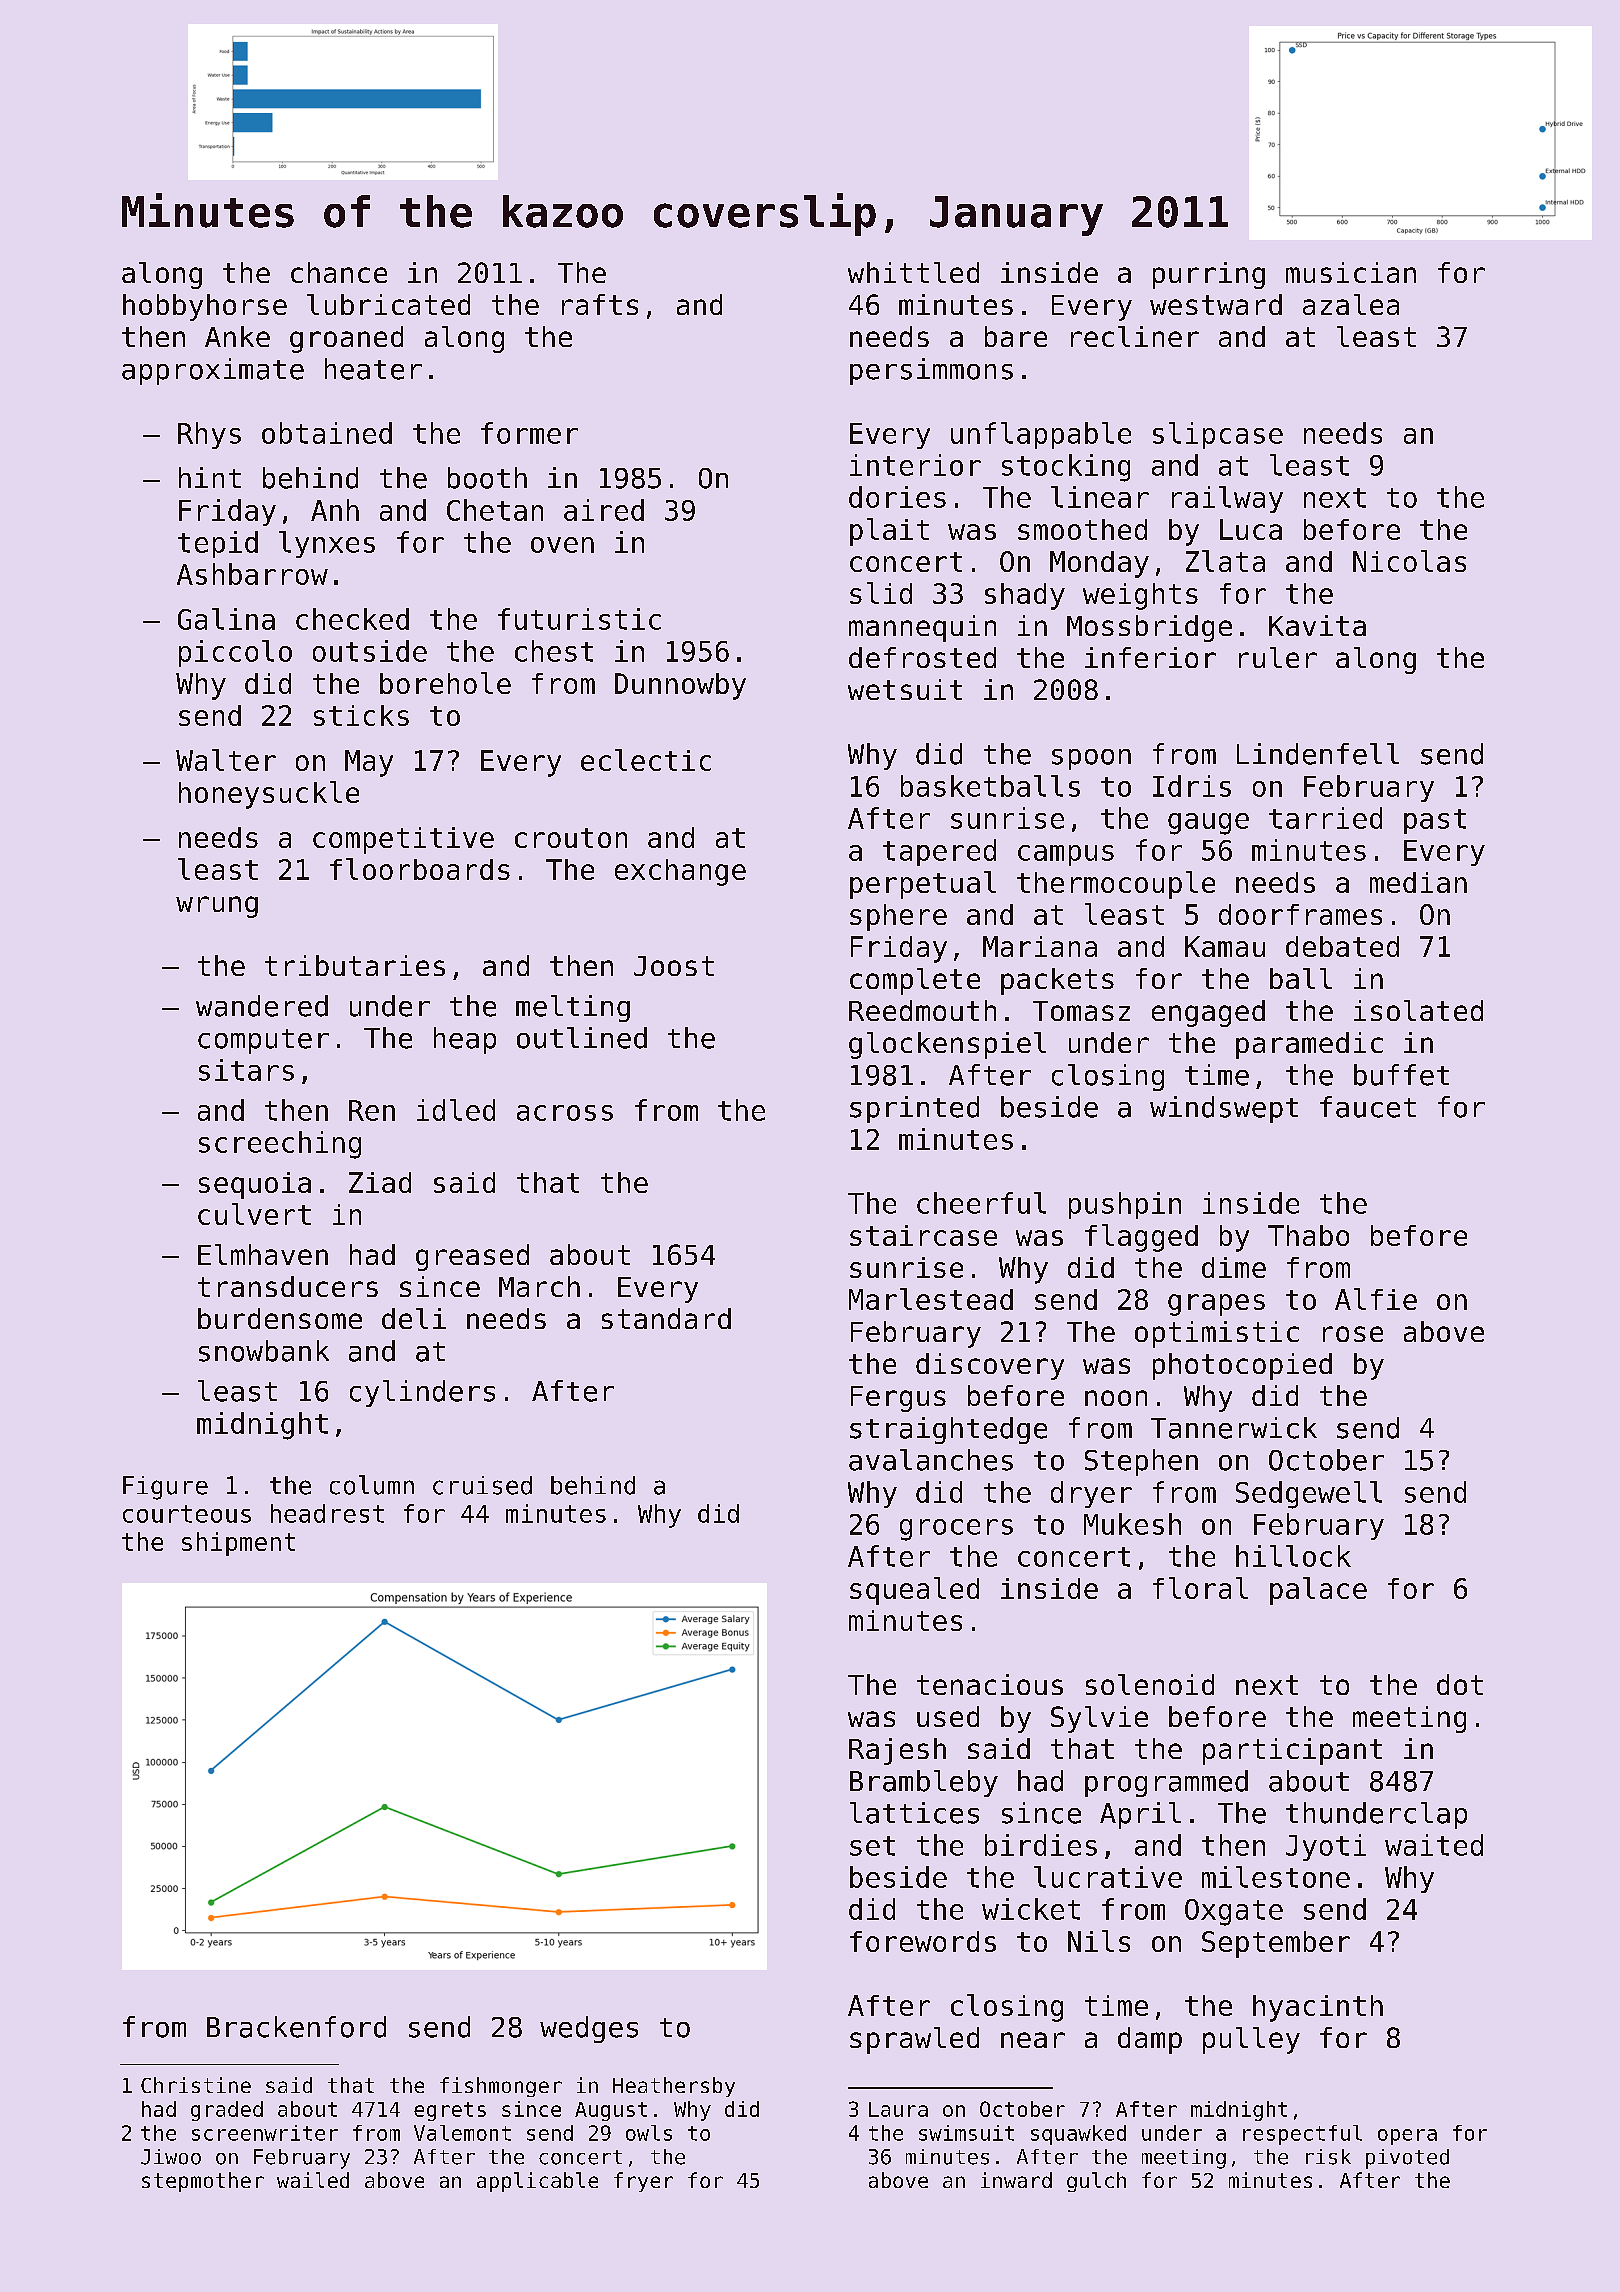 Image resolution: width=1620 pixels, height=2292 pixels. Describe the element at coordinates (456, 1110) in the screenshot. I see `idled` at that location.
